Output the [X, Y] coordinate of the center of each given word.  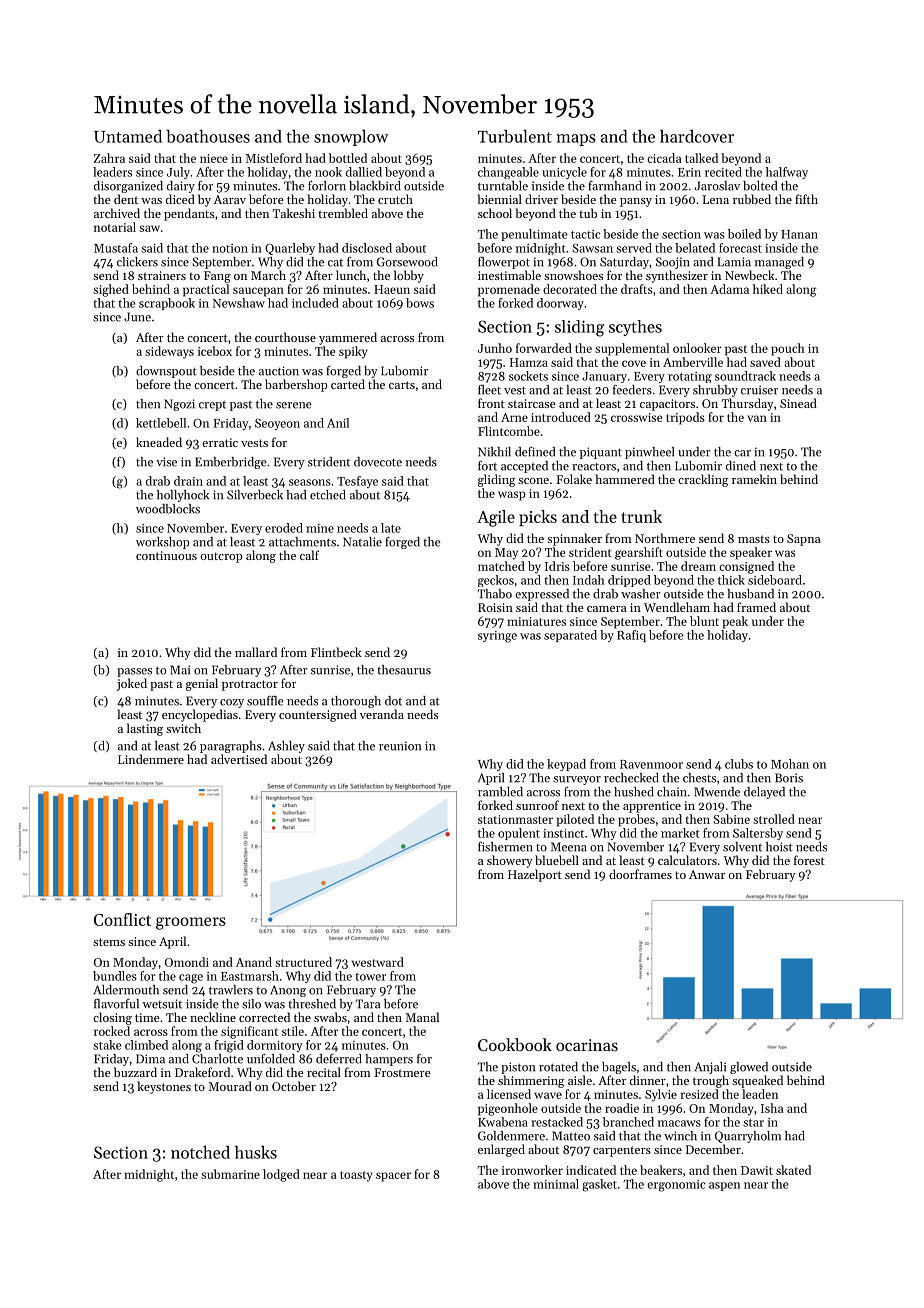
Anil [338, 423]
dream [698, 566]
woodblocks [168, 509]
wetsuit [162, 1004]
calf [309, 555]
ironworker [532, 1170]
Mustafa [116, 248]
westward [378, 962]
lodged [281, 1175]
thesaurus [404, 670]
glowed [749, 1068]
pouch [787, 349]
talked [701, 158]
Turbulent [515, 136]
